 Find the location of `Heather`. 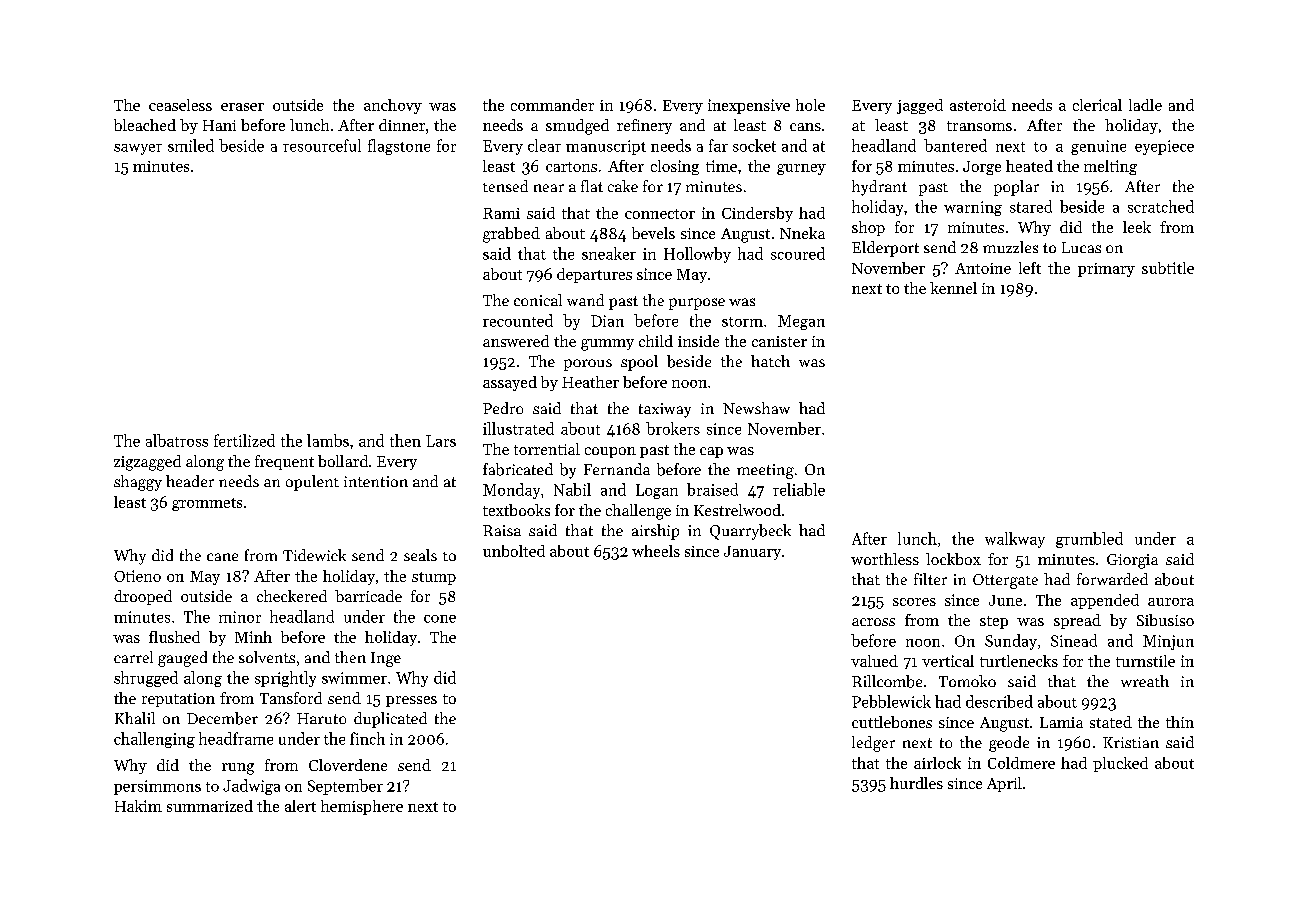

Heather is located at coordinates (590, 382).
